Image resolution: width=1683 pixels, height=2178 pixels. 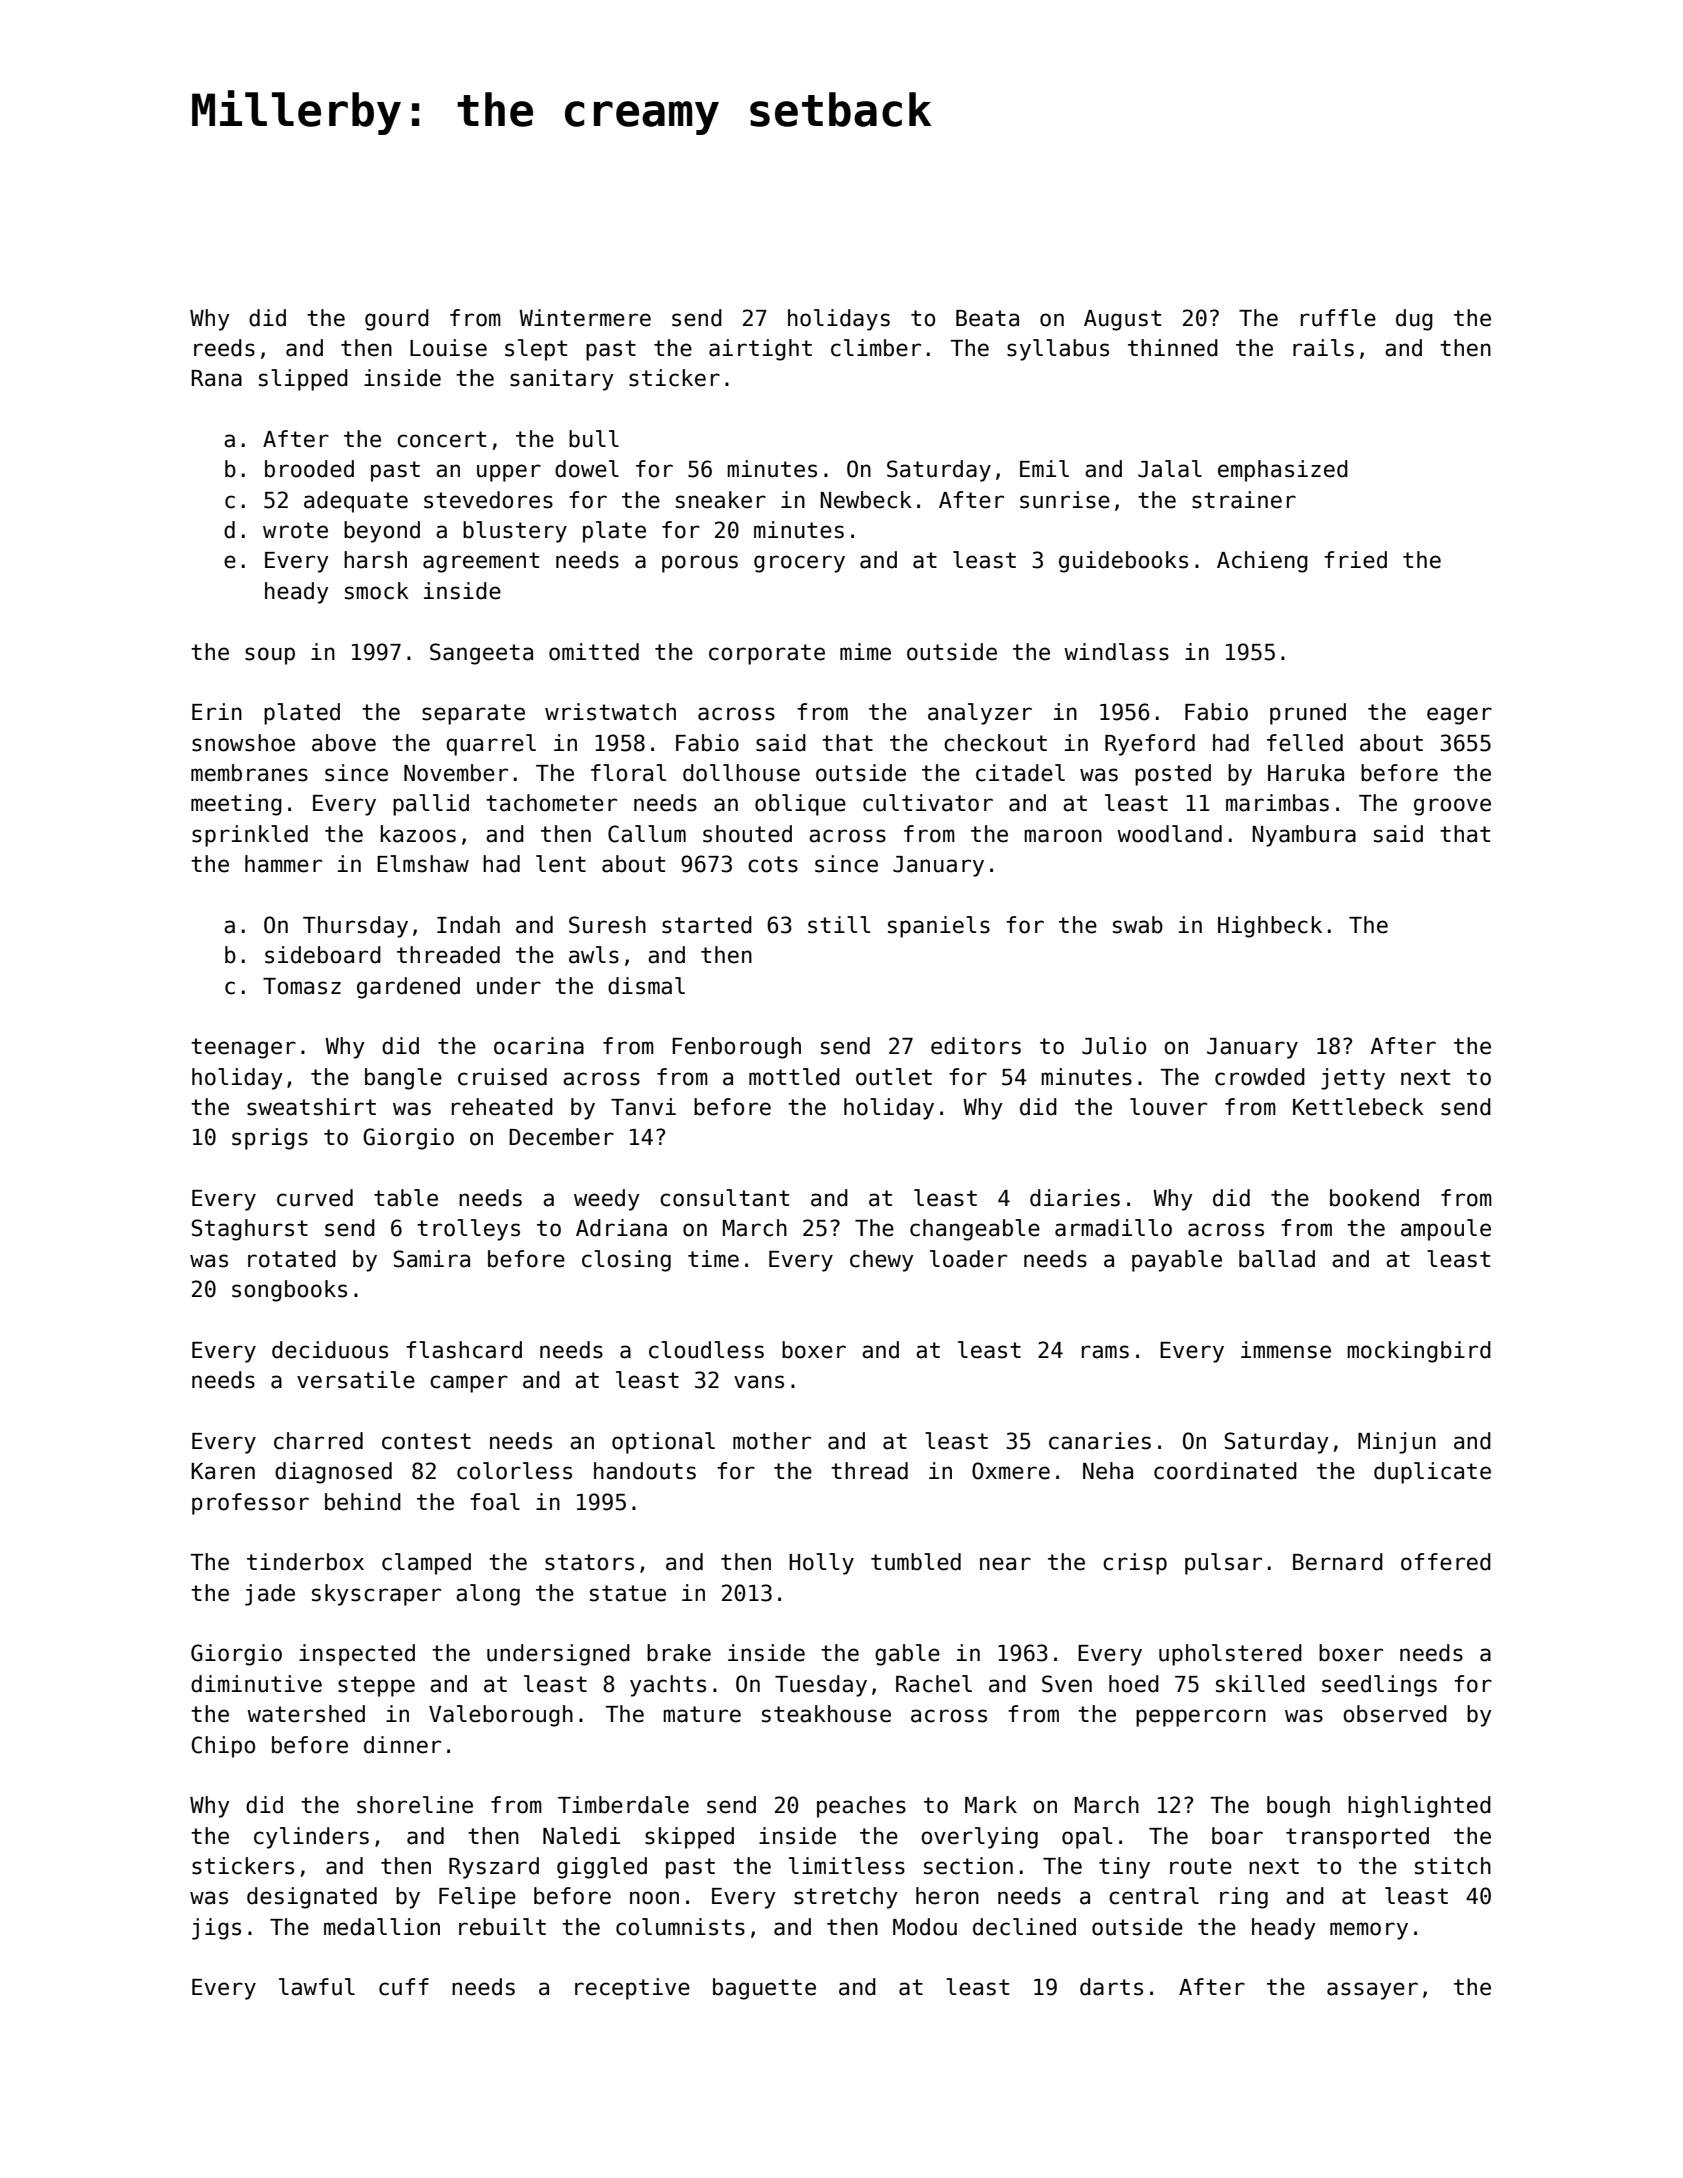 What do you see at coordinates (1123, 562) in the page?
I see `guidebooks` at bounding box center [1123, 562].
